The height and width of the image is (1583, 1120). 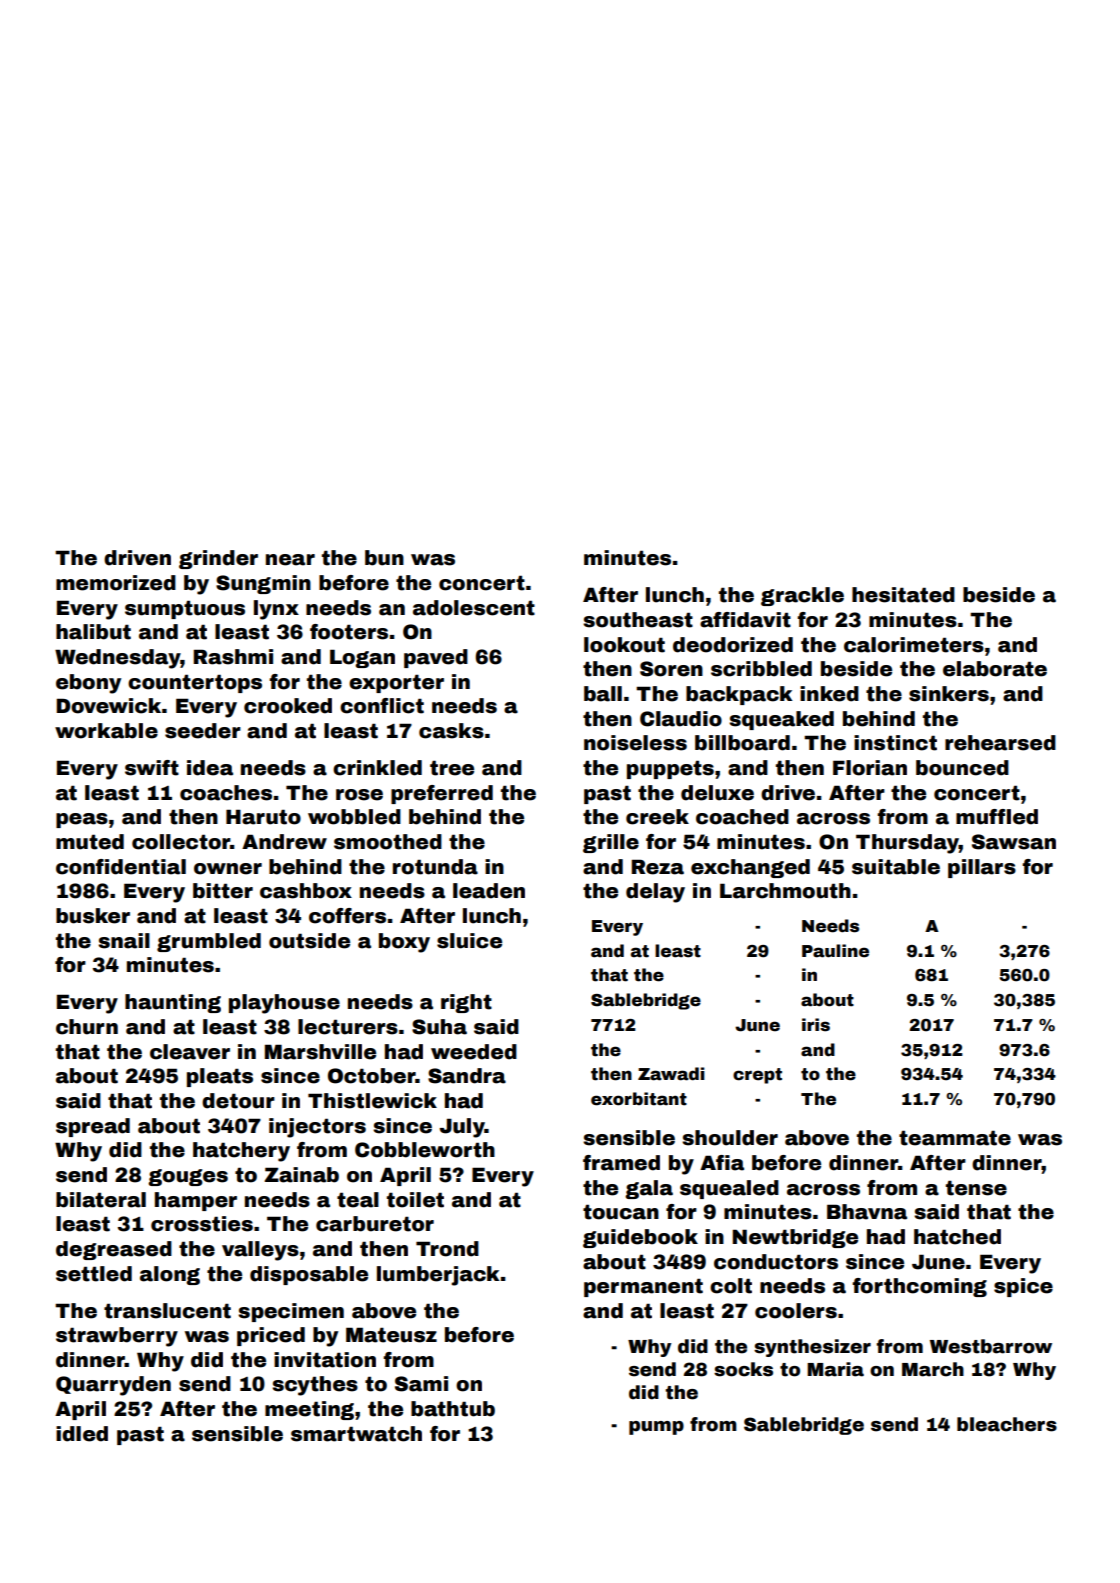 What do you see at coordinates (1000, 743) in the image?
I see `rehearsed` at bounding box center [1000, 743].
